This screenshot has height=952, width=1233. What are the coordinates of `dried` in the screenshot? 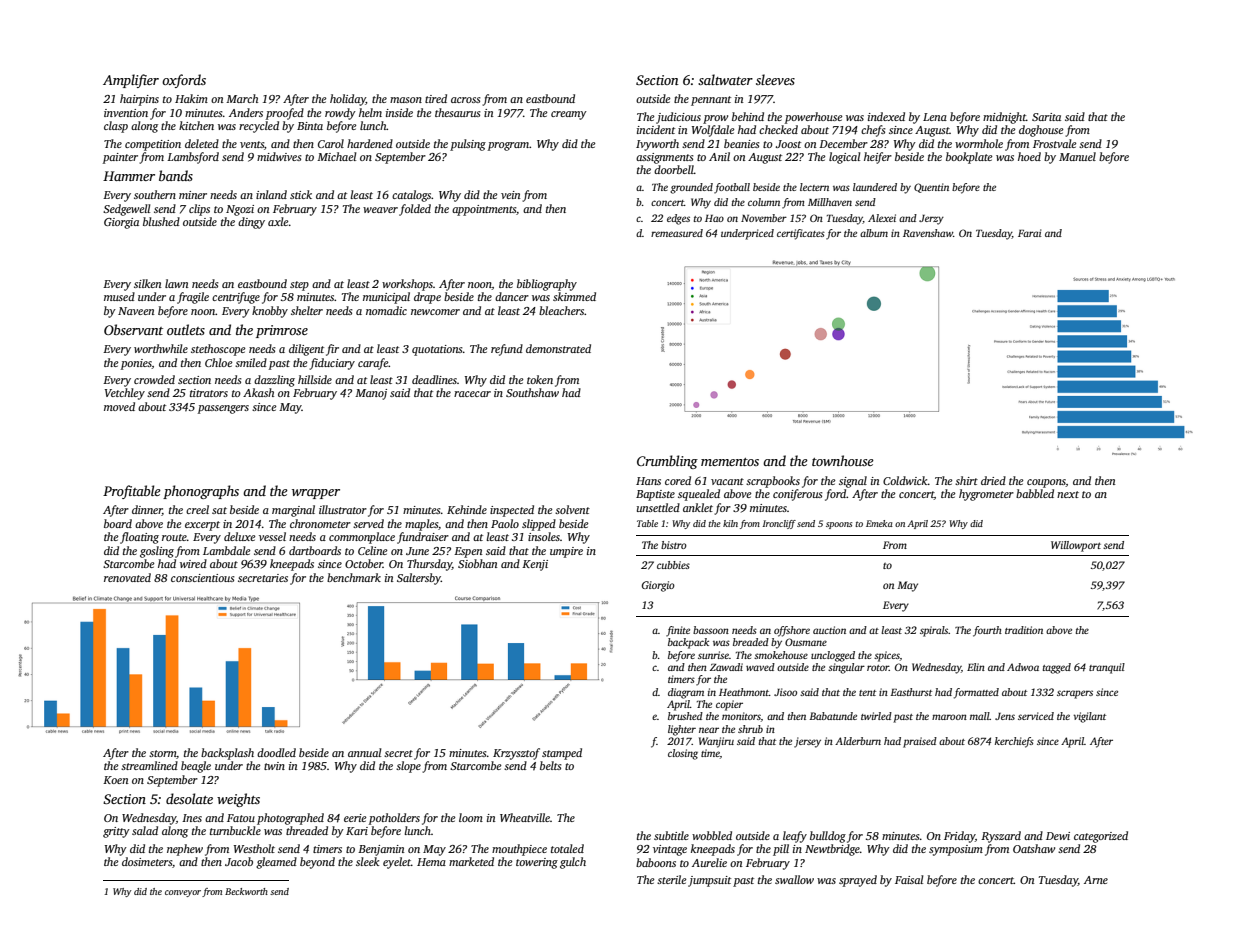 It's located at (993, 480).
